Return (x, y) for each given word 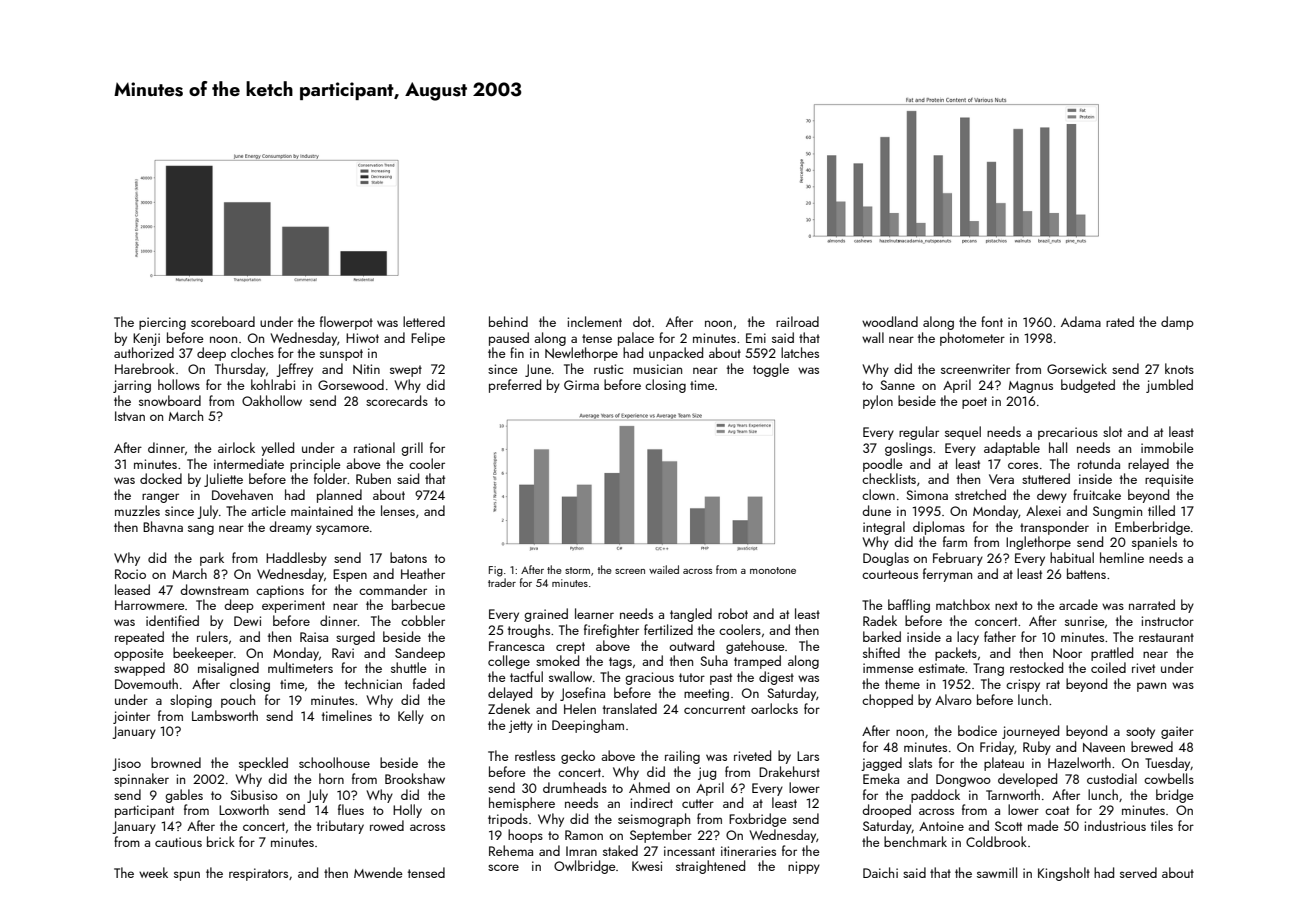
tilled (1161, 510)
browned (176, 762)
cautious (178, 842)
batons (408, 557)
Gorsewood (351, 384)
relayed (1148, 465)
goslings (908, 449)
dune (876, 510)
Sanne (897, 385)
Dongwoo (963, 780)
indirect (652, 802)
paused (509, 339)
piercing (162, 323)
